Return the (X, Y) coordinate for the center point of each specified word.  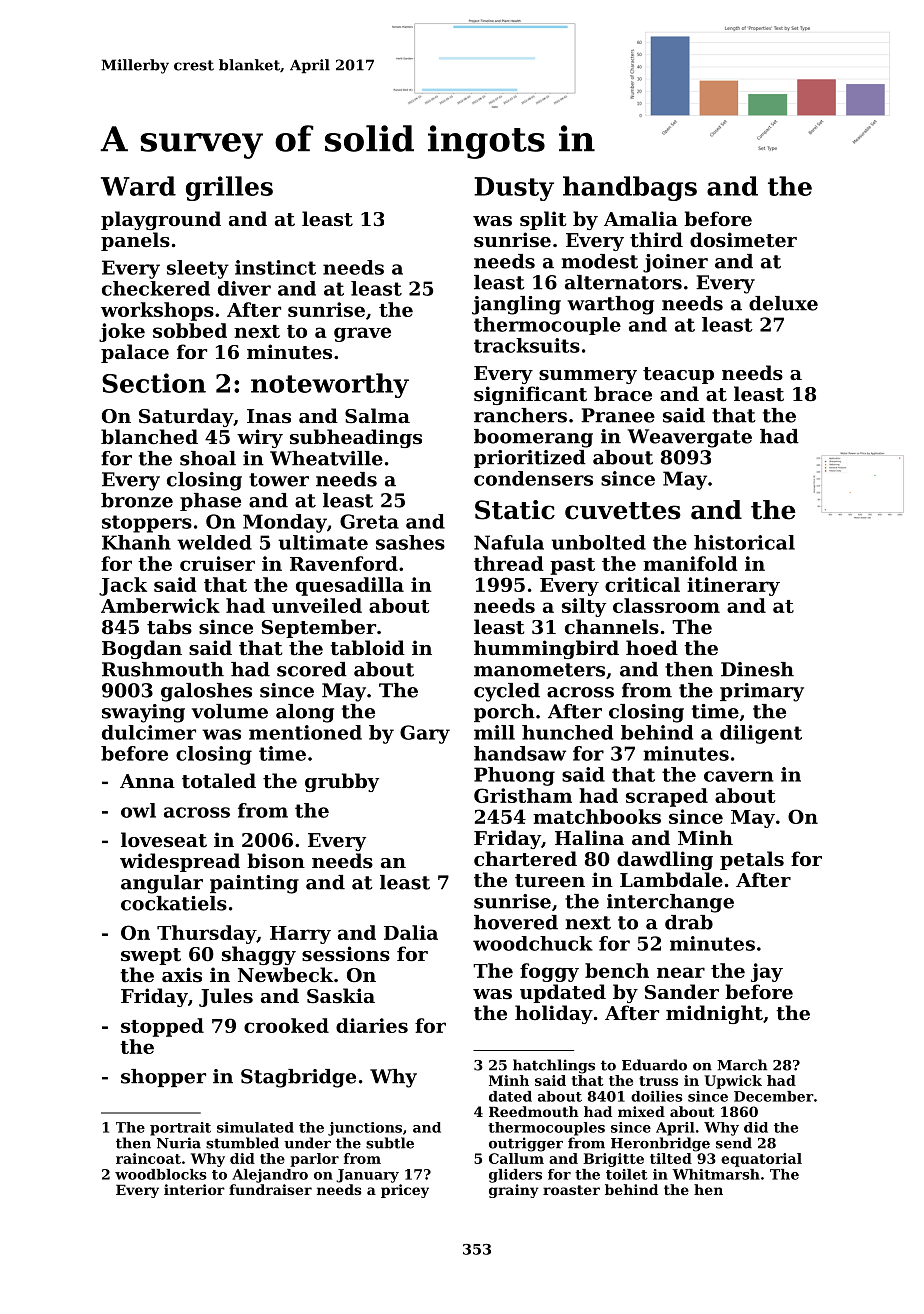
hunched (567, 732)
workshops (157, 311)
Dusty (514, 189)
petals (752, 860)
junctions (365, 1129)
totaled (219, 781)
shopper (163, 1078)
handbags (630, 188)
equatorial (761, 1160)
